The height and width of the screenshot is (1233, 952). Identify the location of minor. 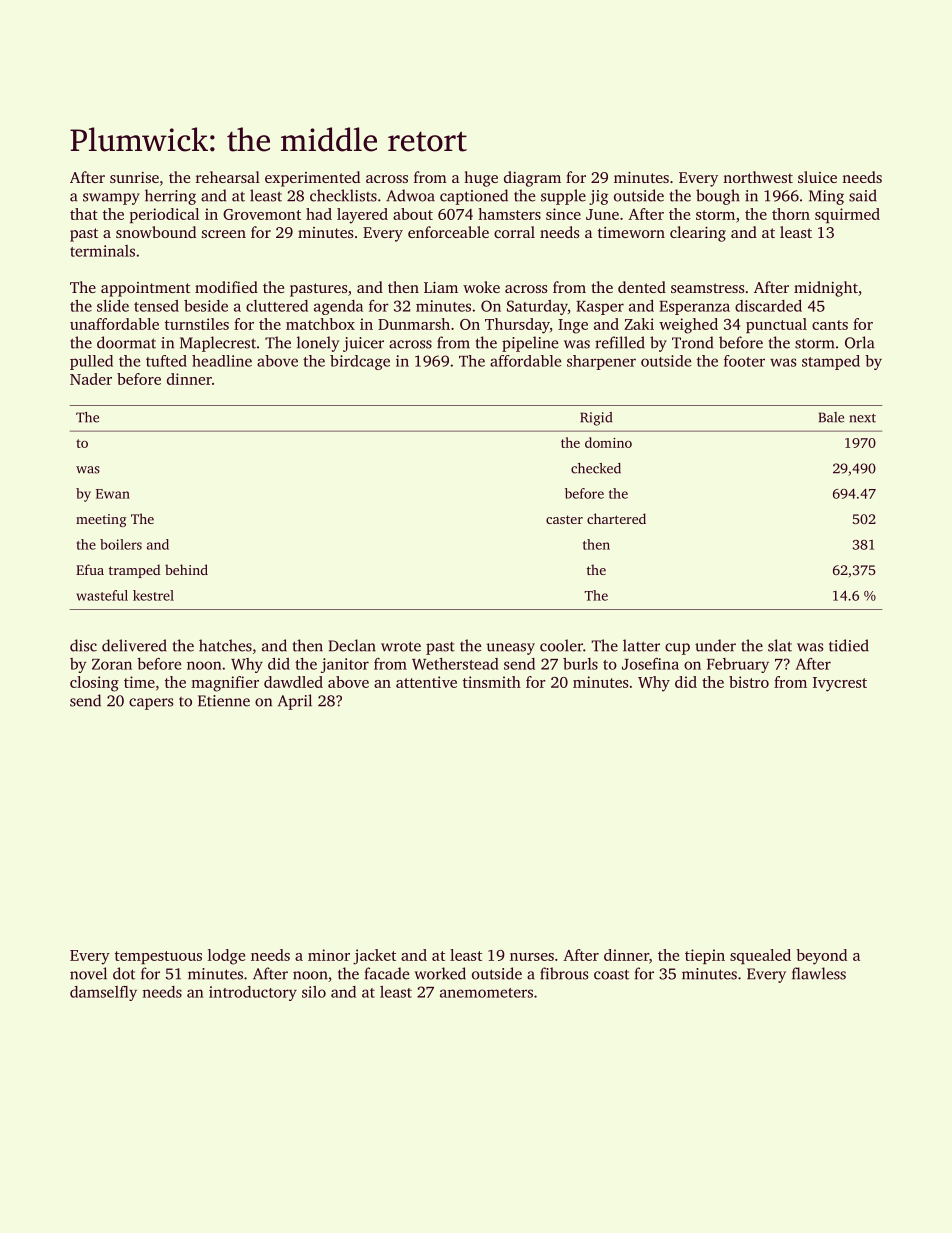
(329, 955).
